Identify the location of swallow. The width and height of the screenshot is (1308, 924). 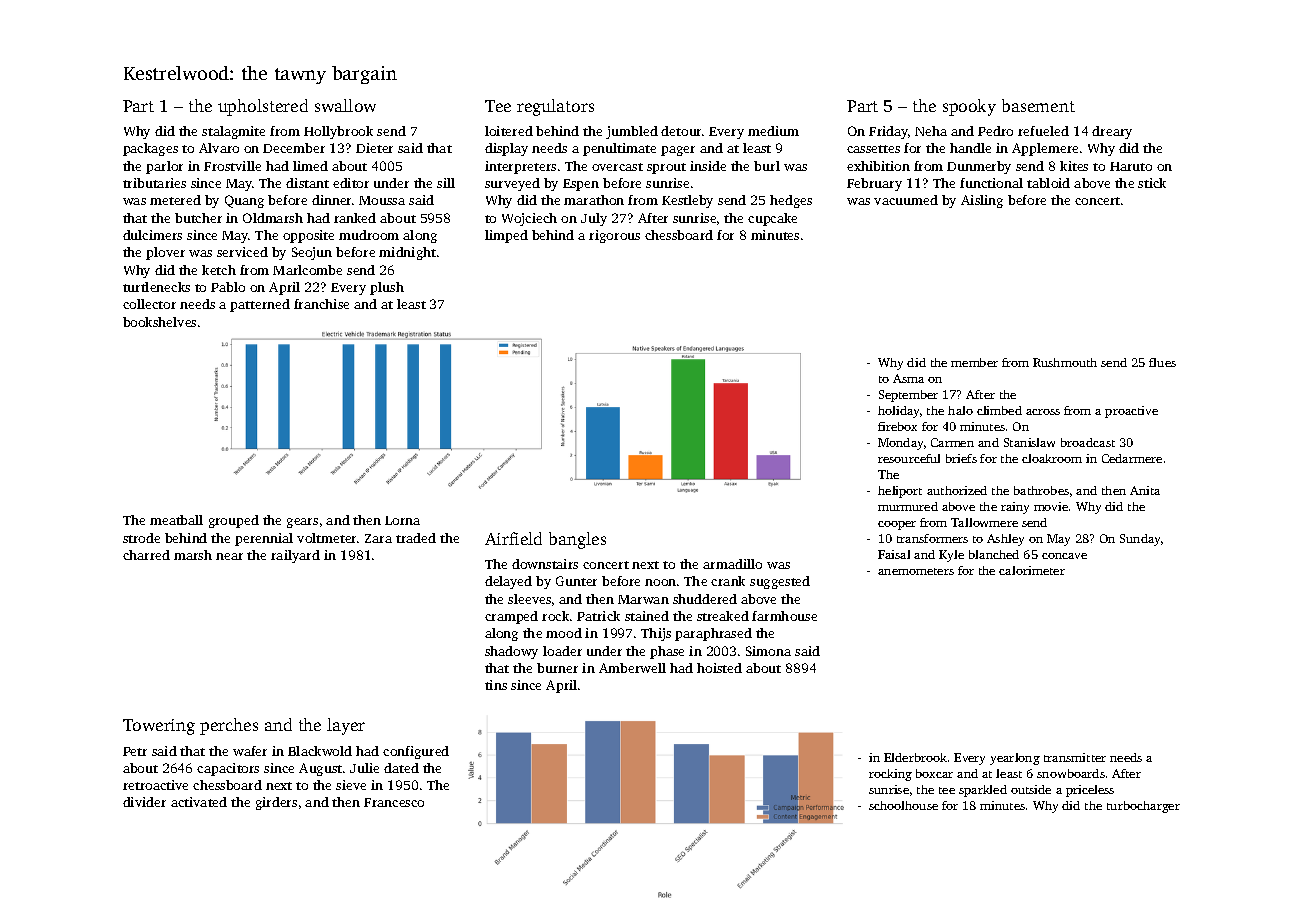
(345, 105).
